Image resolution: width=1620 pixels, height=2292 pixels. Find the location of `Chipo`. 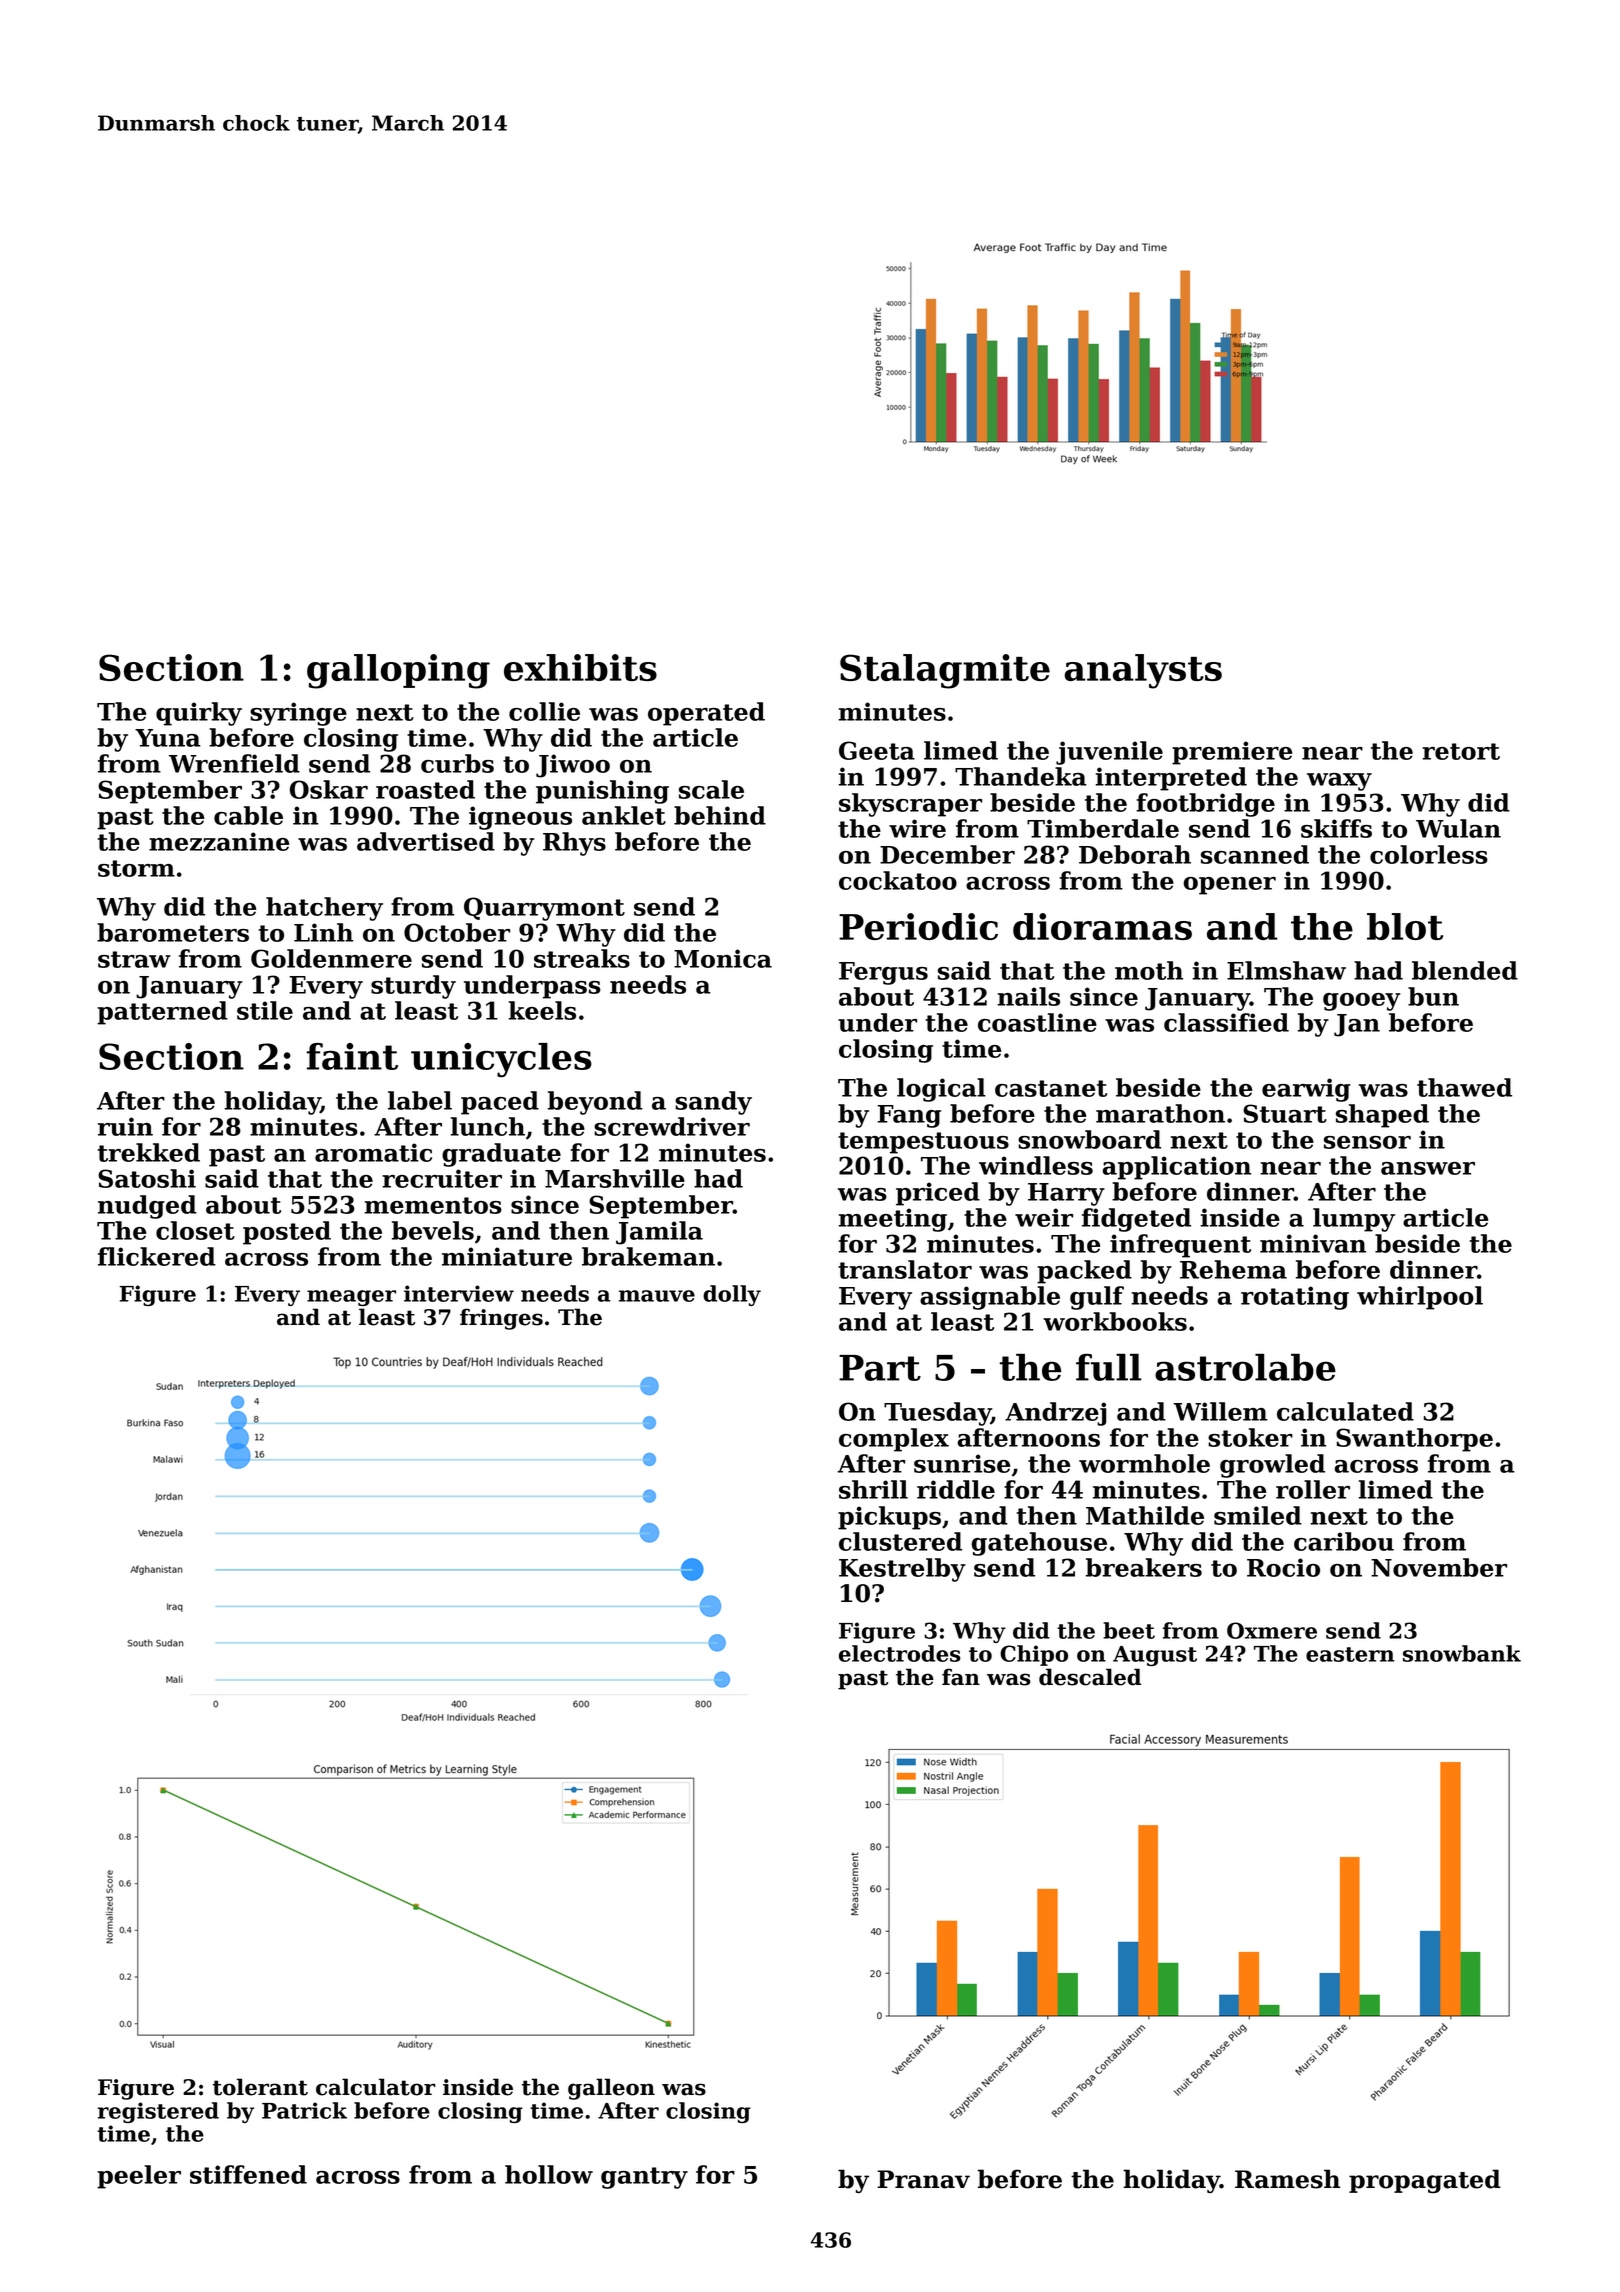

Chipo is located at coordinates (1034, 1655).
